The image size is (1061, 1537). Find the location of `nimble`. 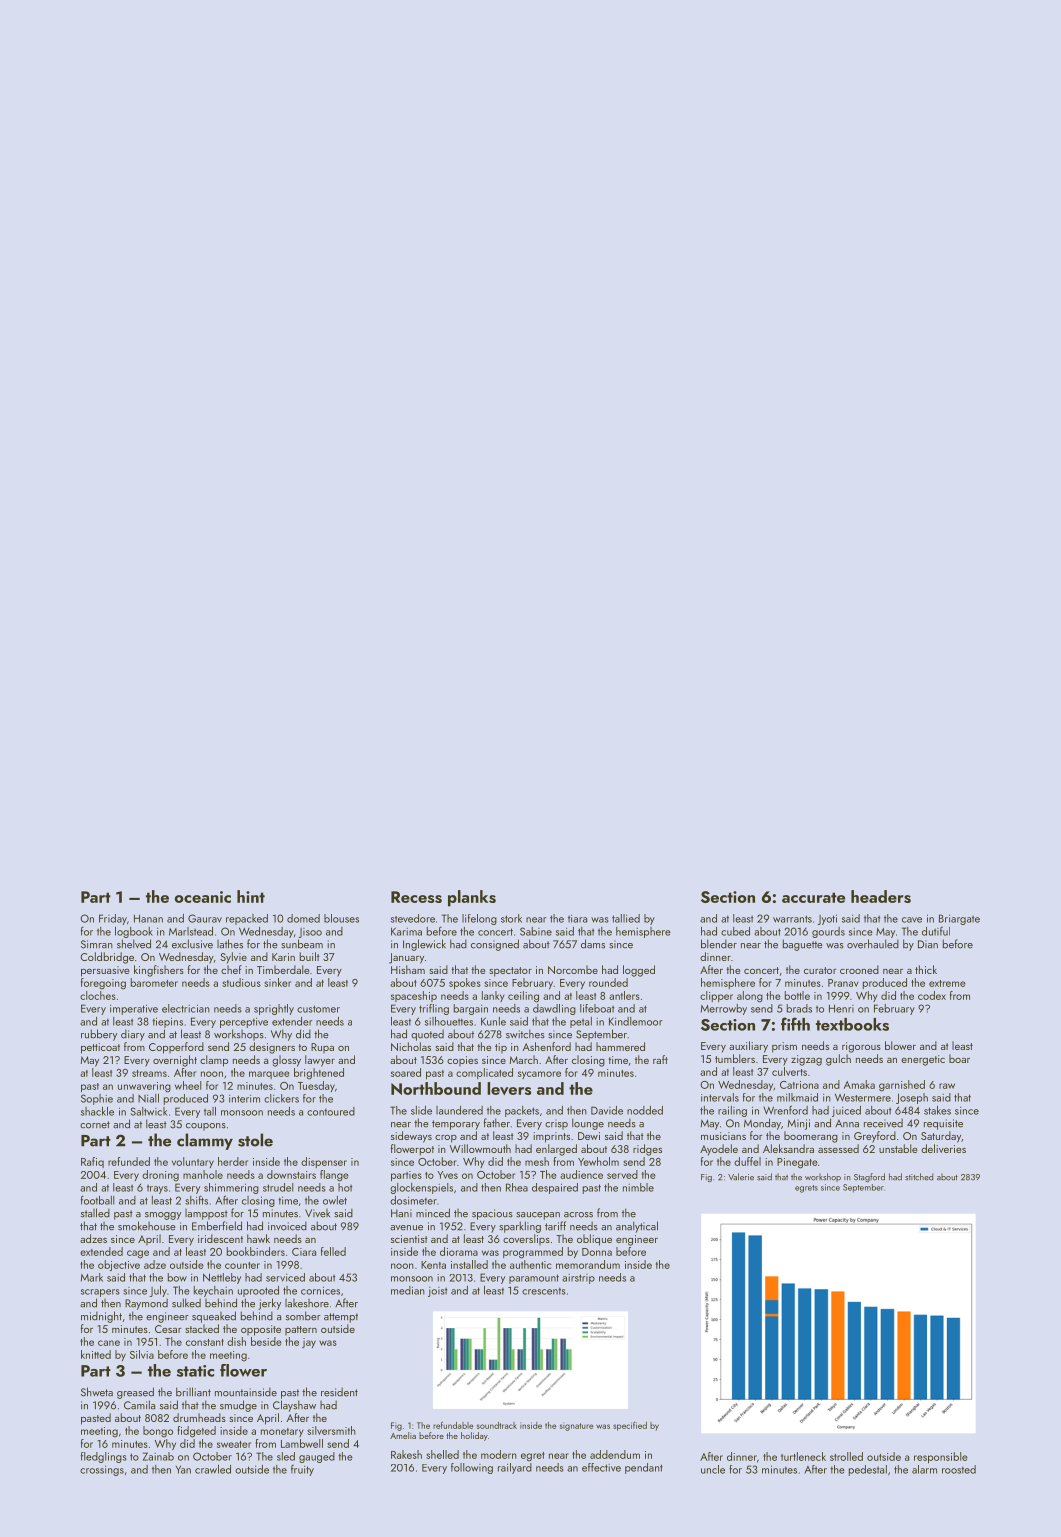

nimble is located at coordinates (638, 1187).
